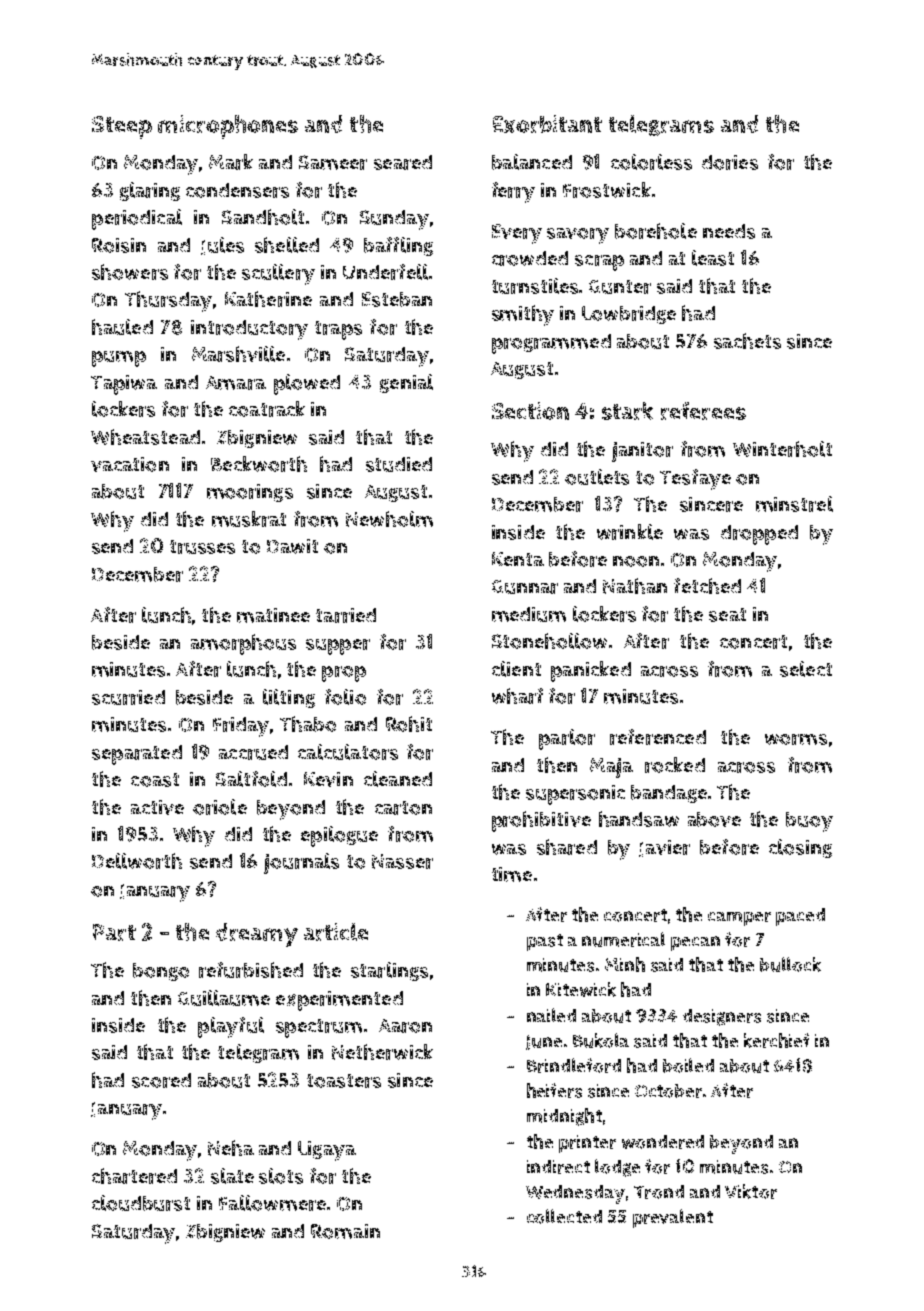 The height and width of the screenshot is (1311, 924). Describe the element at coordinates (730, 162) in the screenshot. I see `dories` at that location.
